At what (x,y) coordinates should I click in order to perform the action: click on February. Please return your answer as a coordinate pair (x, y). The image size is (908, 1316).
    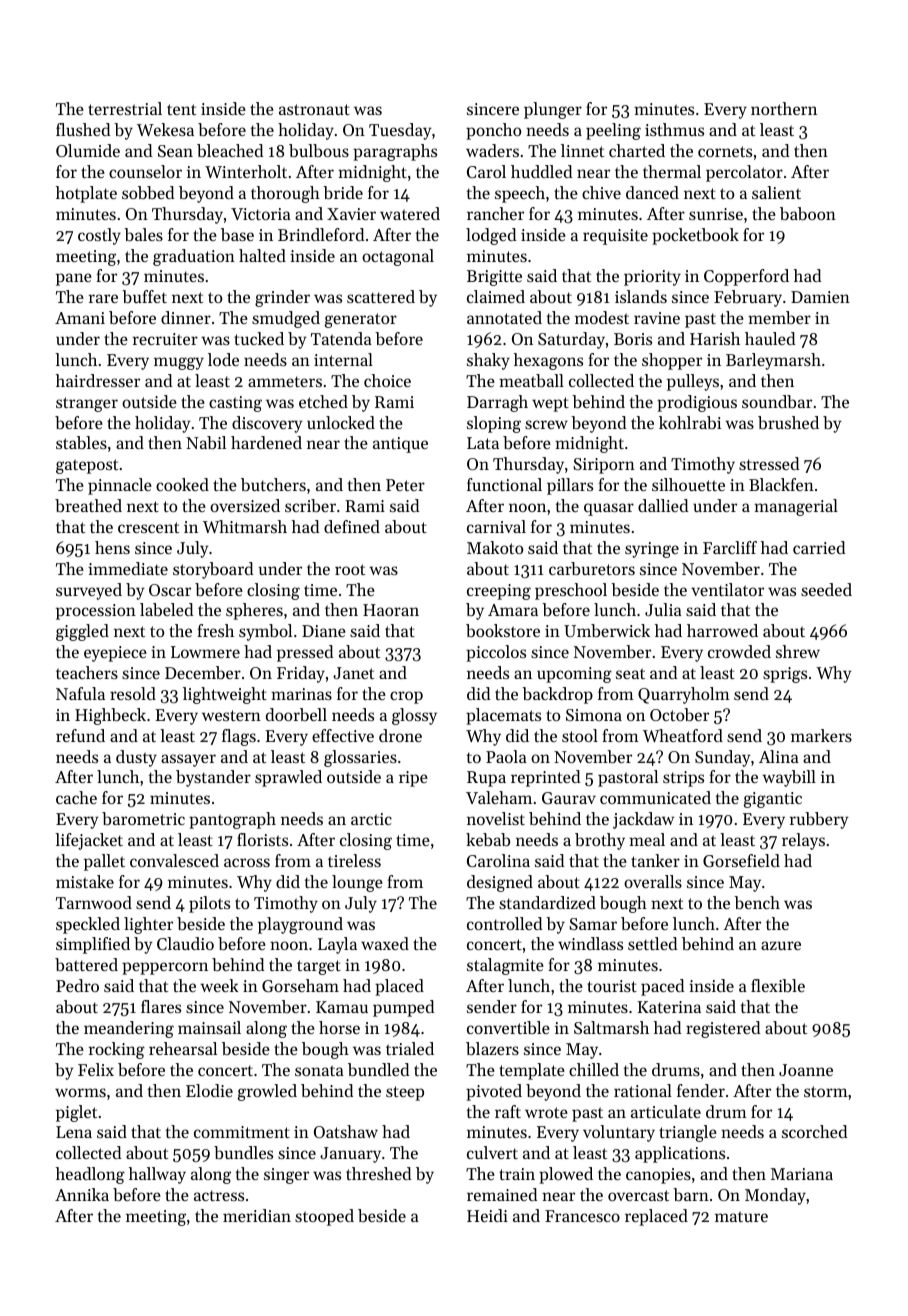
    Looking at the image, I should click on (748, 298).
